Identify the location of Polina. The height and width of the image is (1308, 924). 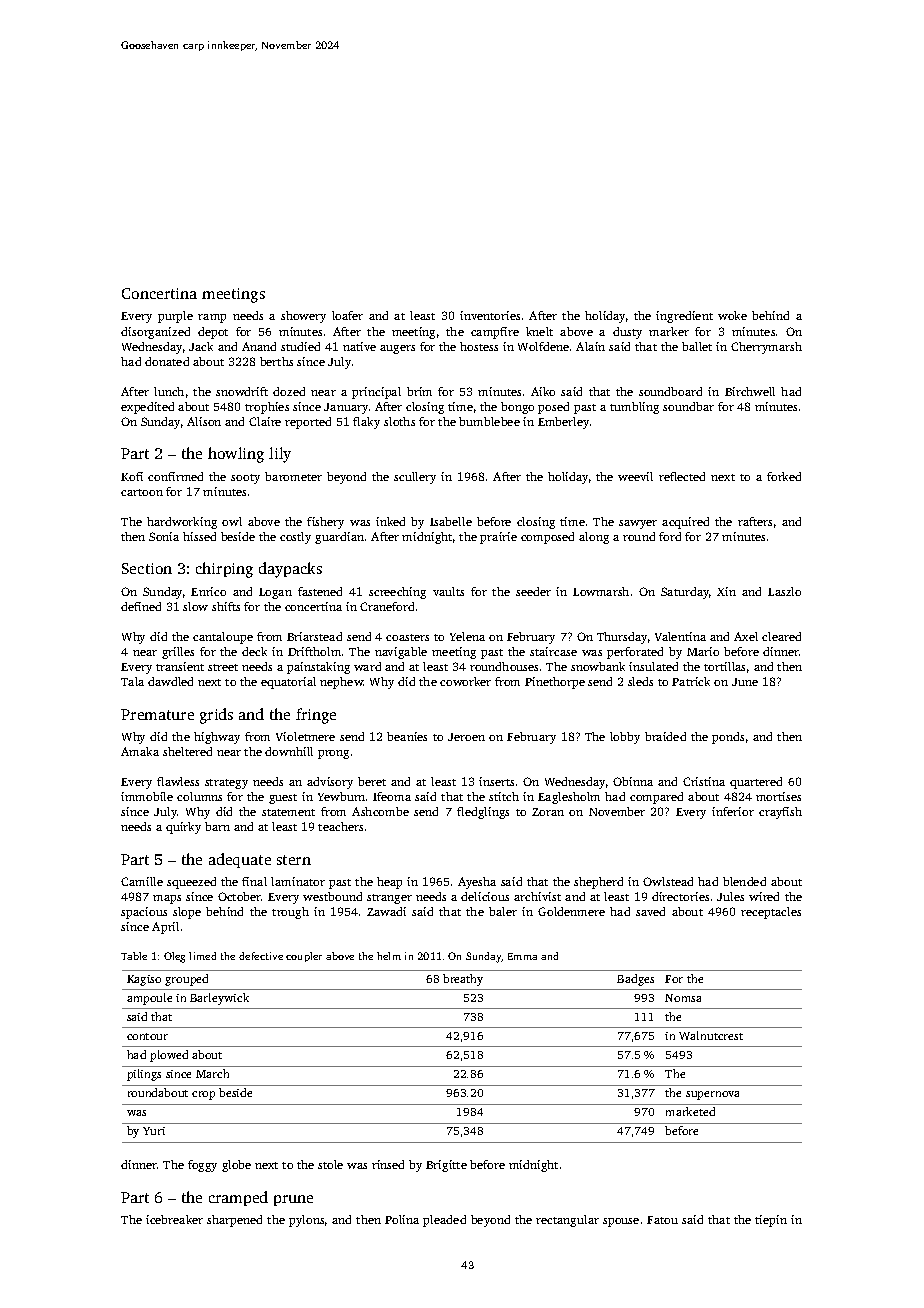
(402, 1219).
